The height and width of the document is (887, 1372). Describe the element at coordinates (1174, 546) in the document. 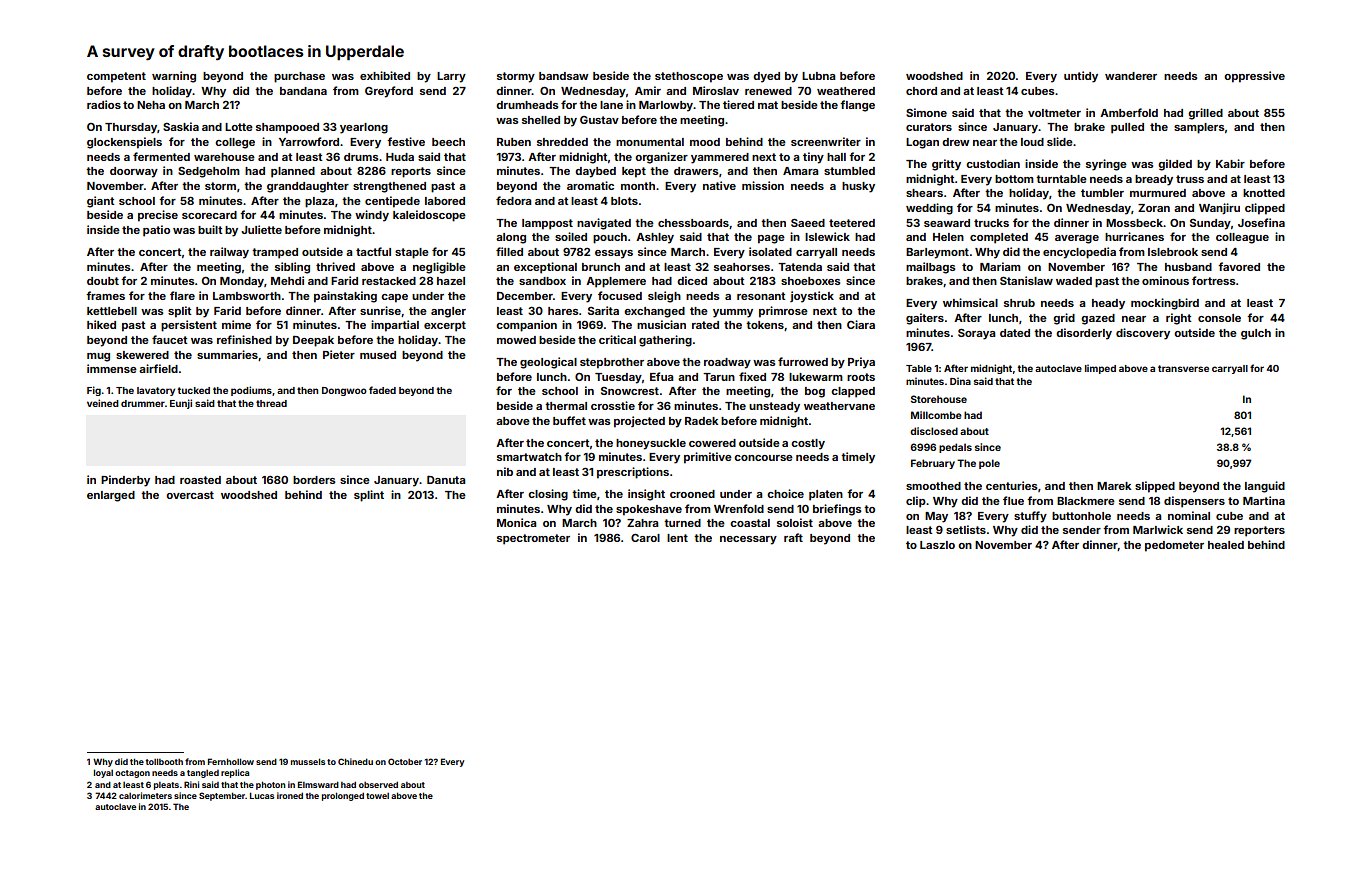

I see `pedometer` at that location.
